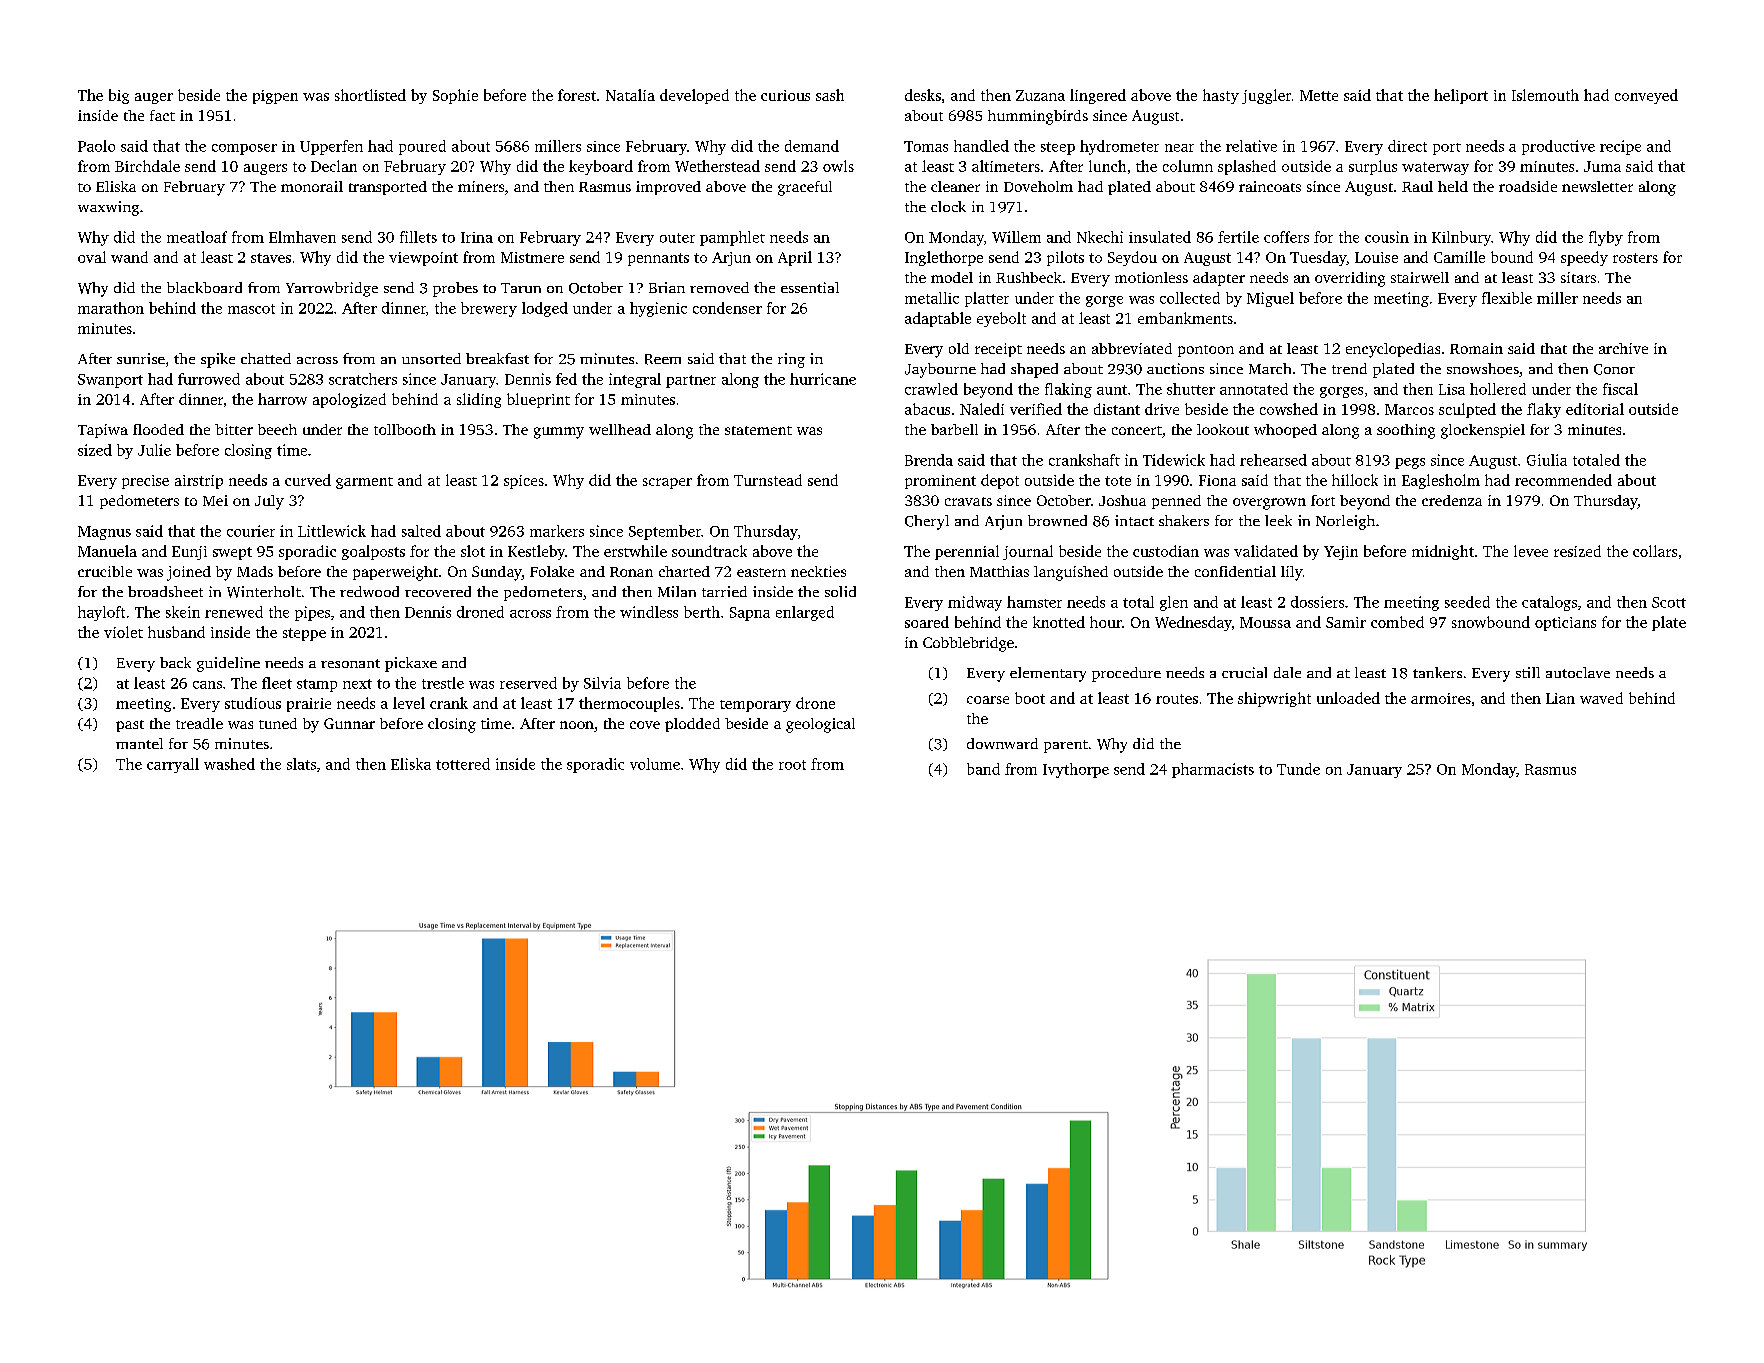  I want to click on tottered, so click(463, 764).
